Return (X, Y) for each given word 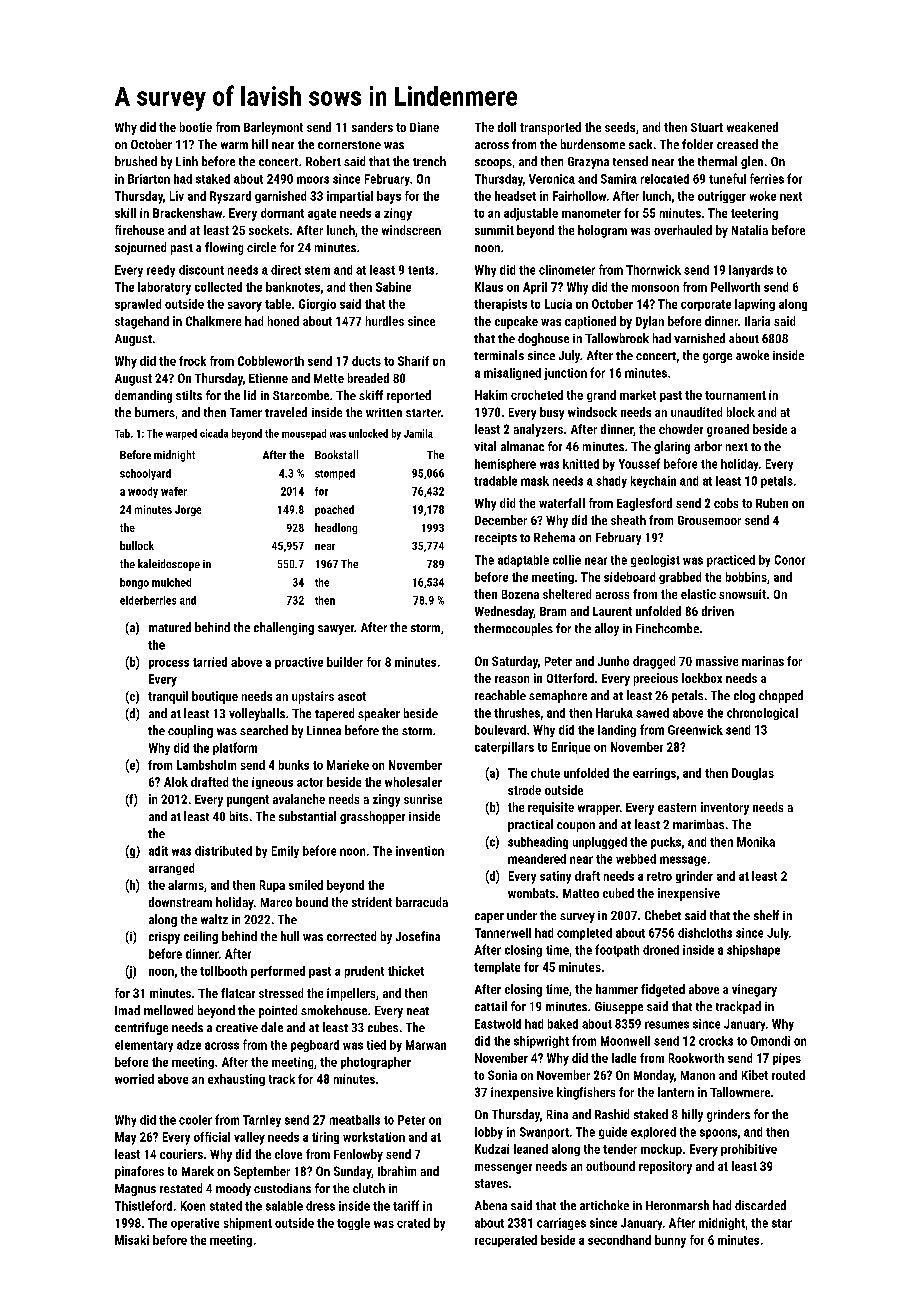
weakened (752, 127)
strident (372, 902)
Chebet (663, 915)
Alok (176, 782)
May (125, 1138)
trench (429, 161)
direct (286, 270)
